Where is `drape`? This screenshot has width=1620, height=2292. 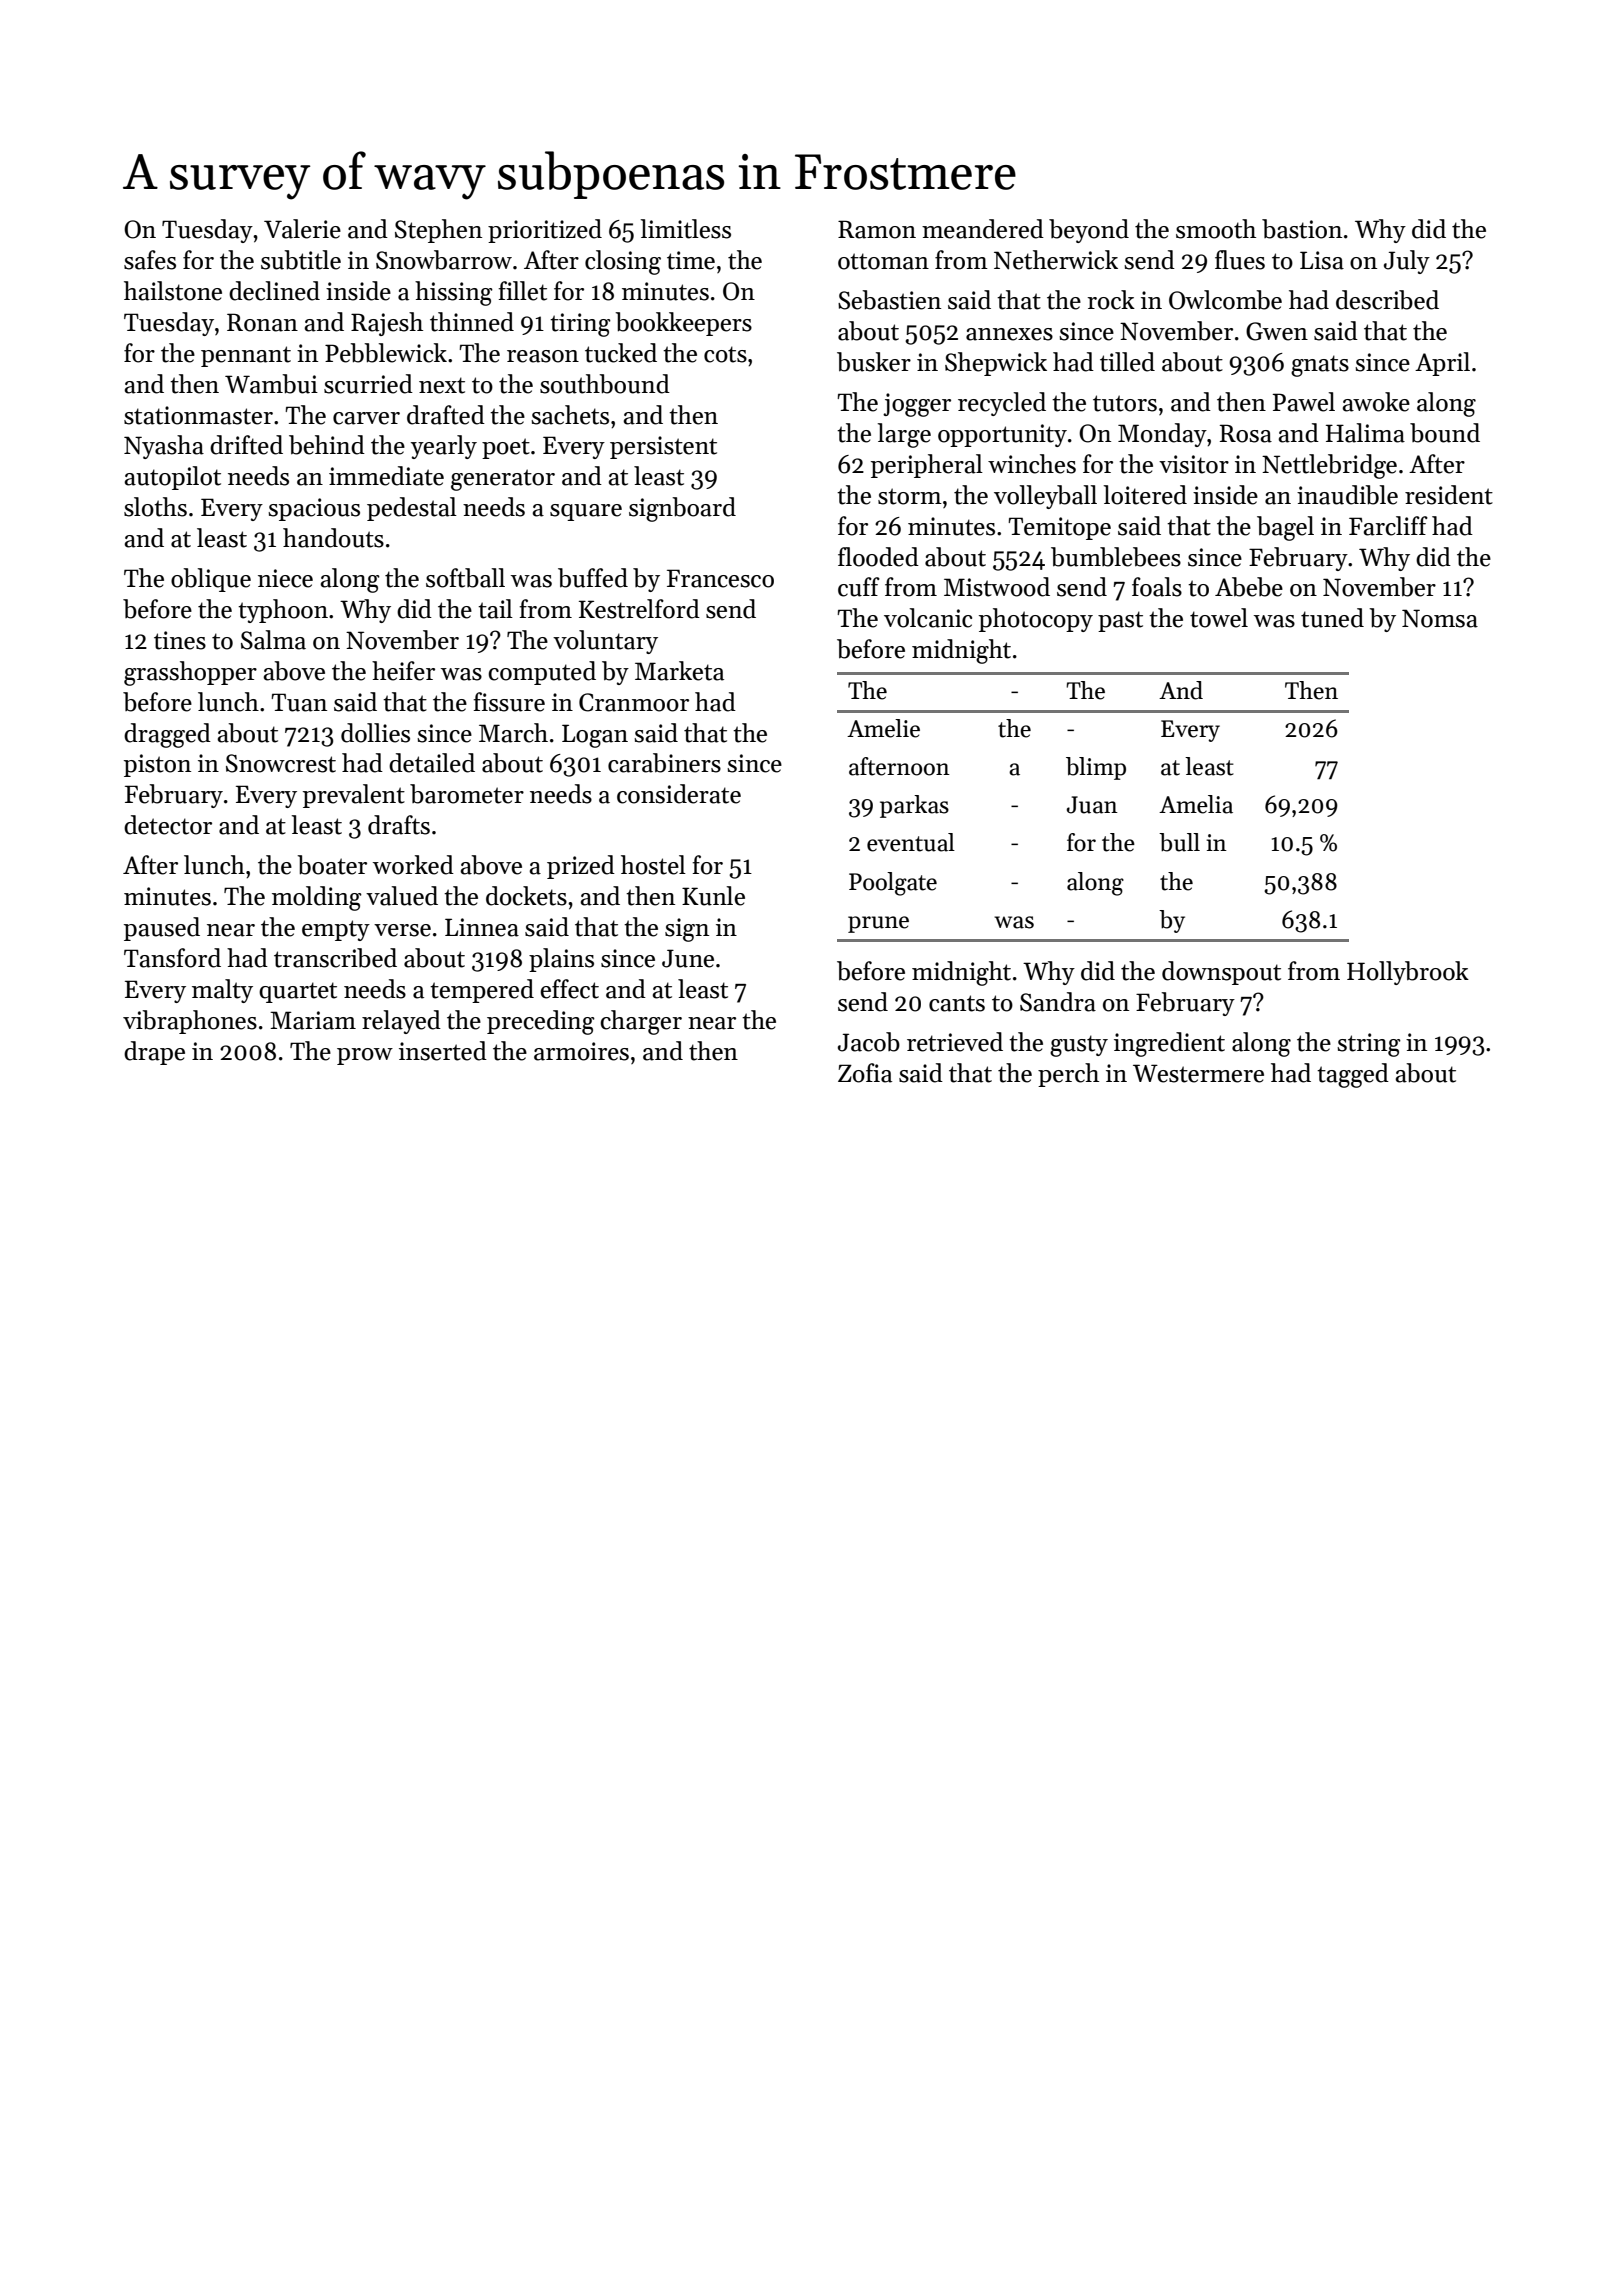 drape is located at coordinates (154, 1053).
